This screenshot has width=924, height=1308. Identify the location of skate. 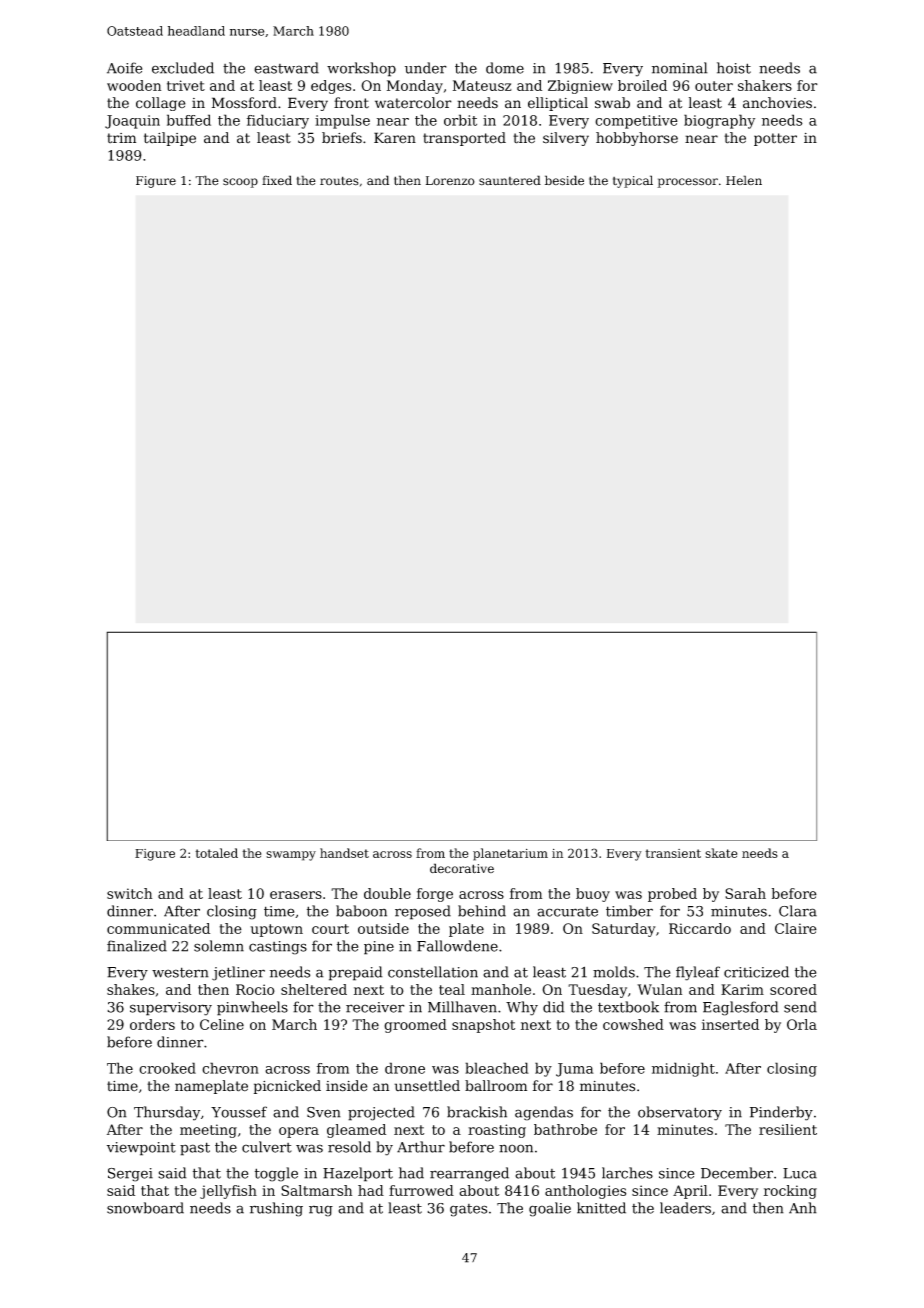
(721, 853).
